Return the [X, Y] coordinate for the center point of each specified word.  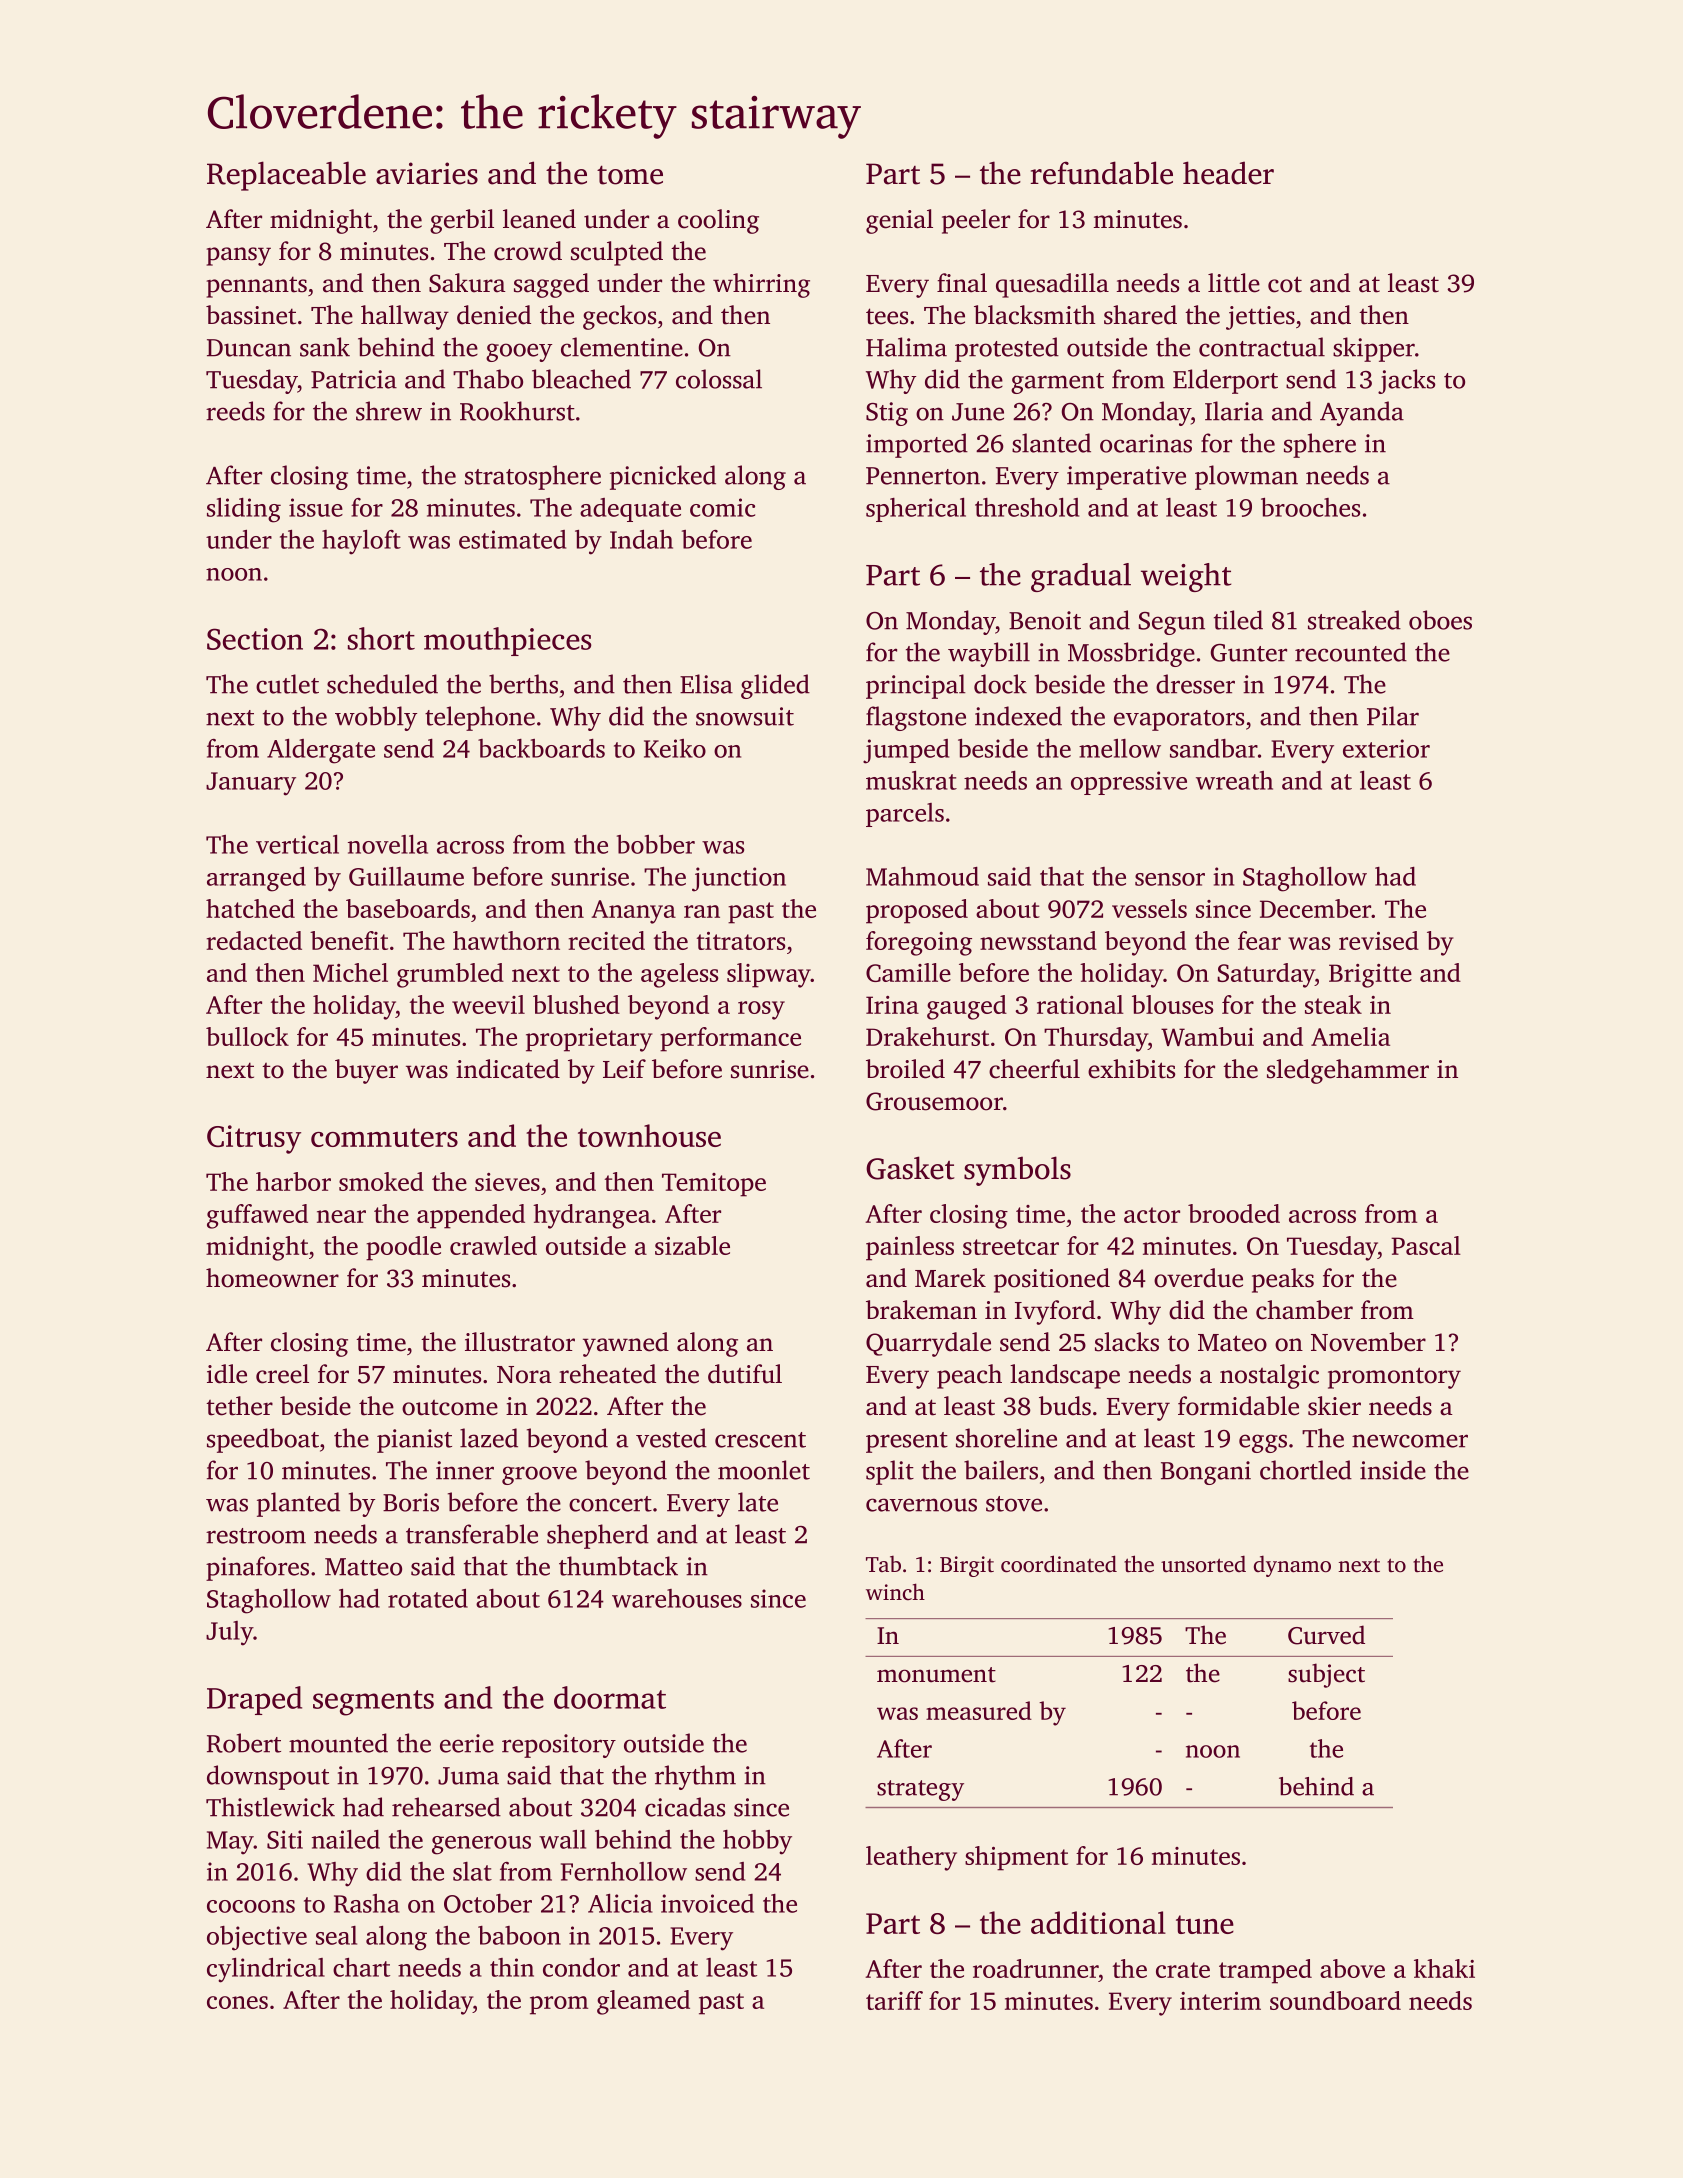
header [1228, 173]
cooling [718, 221]
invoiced [707, 1903]
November [1368, 1342]
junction [739, 879]
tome [630, 175]
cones [237, 2002]
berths [523, 684]
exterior [1386, 748]
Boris [411, 1502]
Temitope [714, 1185]
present [907, 1442]
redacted [254, 940]
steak [1333, 1004]
